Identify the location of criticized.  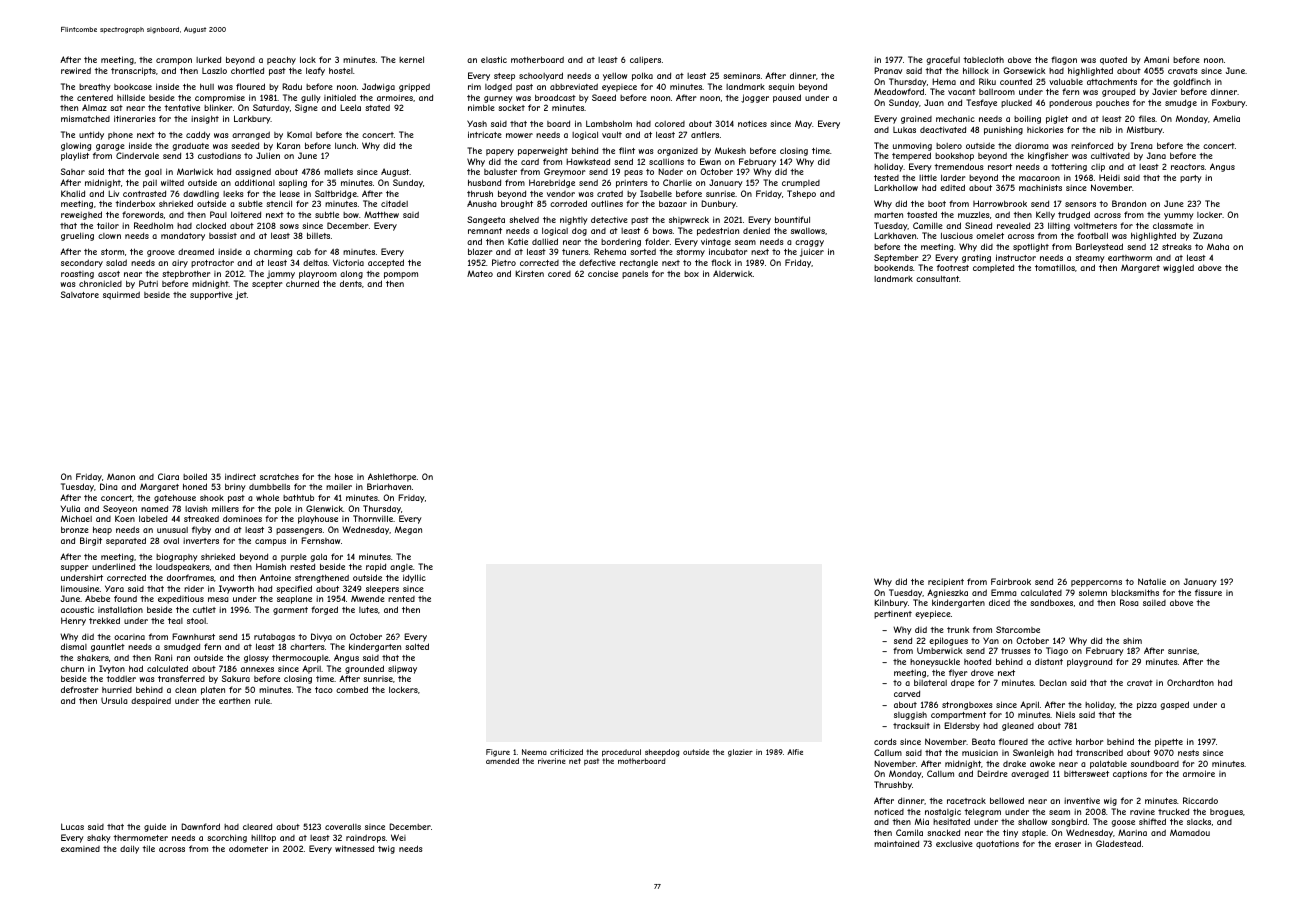
(566, 752).
